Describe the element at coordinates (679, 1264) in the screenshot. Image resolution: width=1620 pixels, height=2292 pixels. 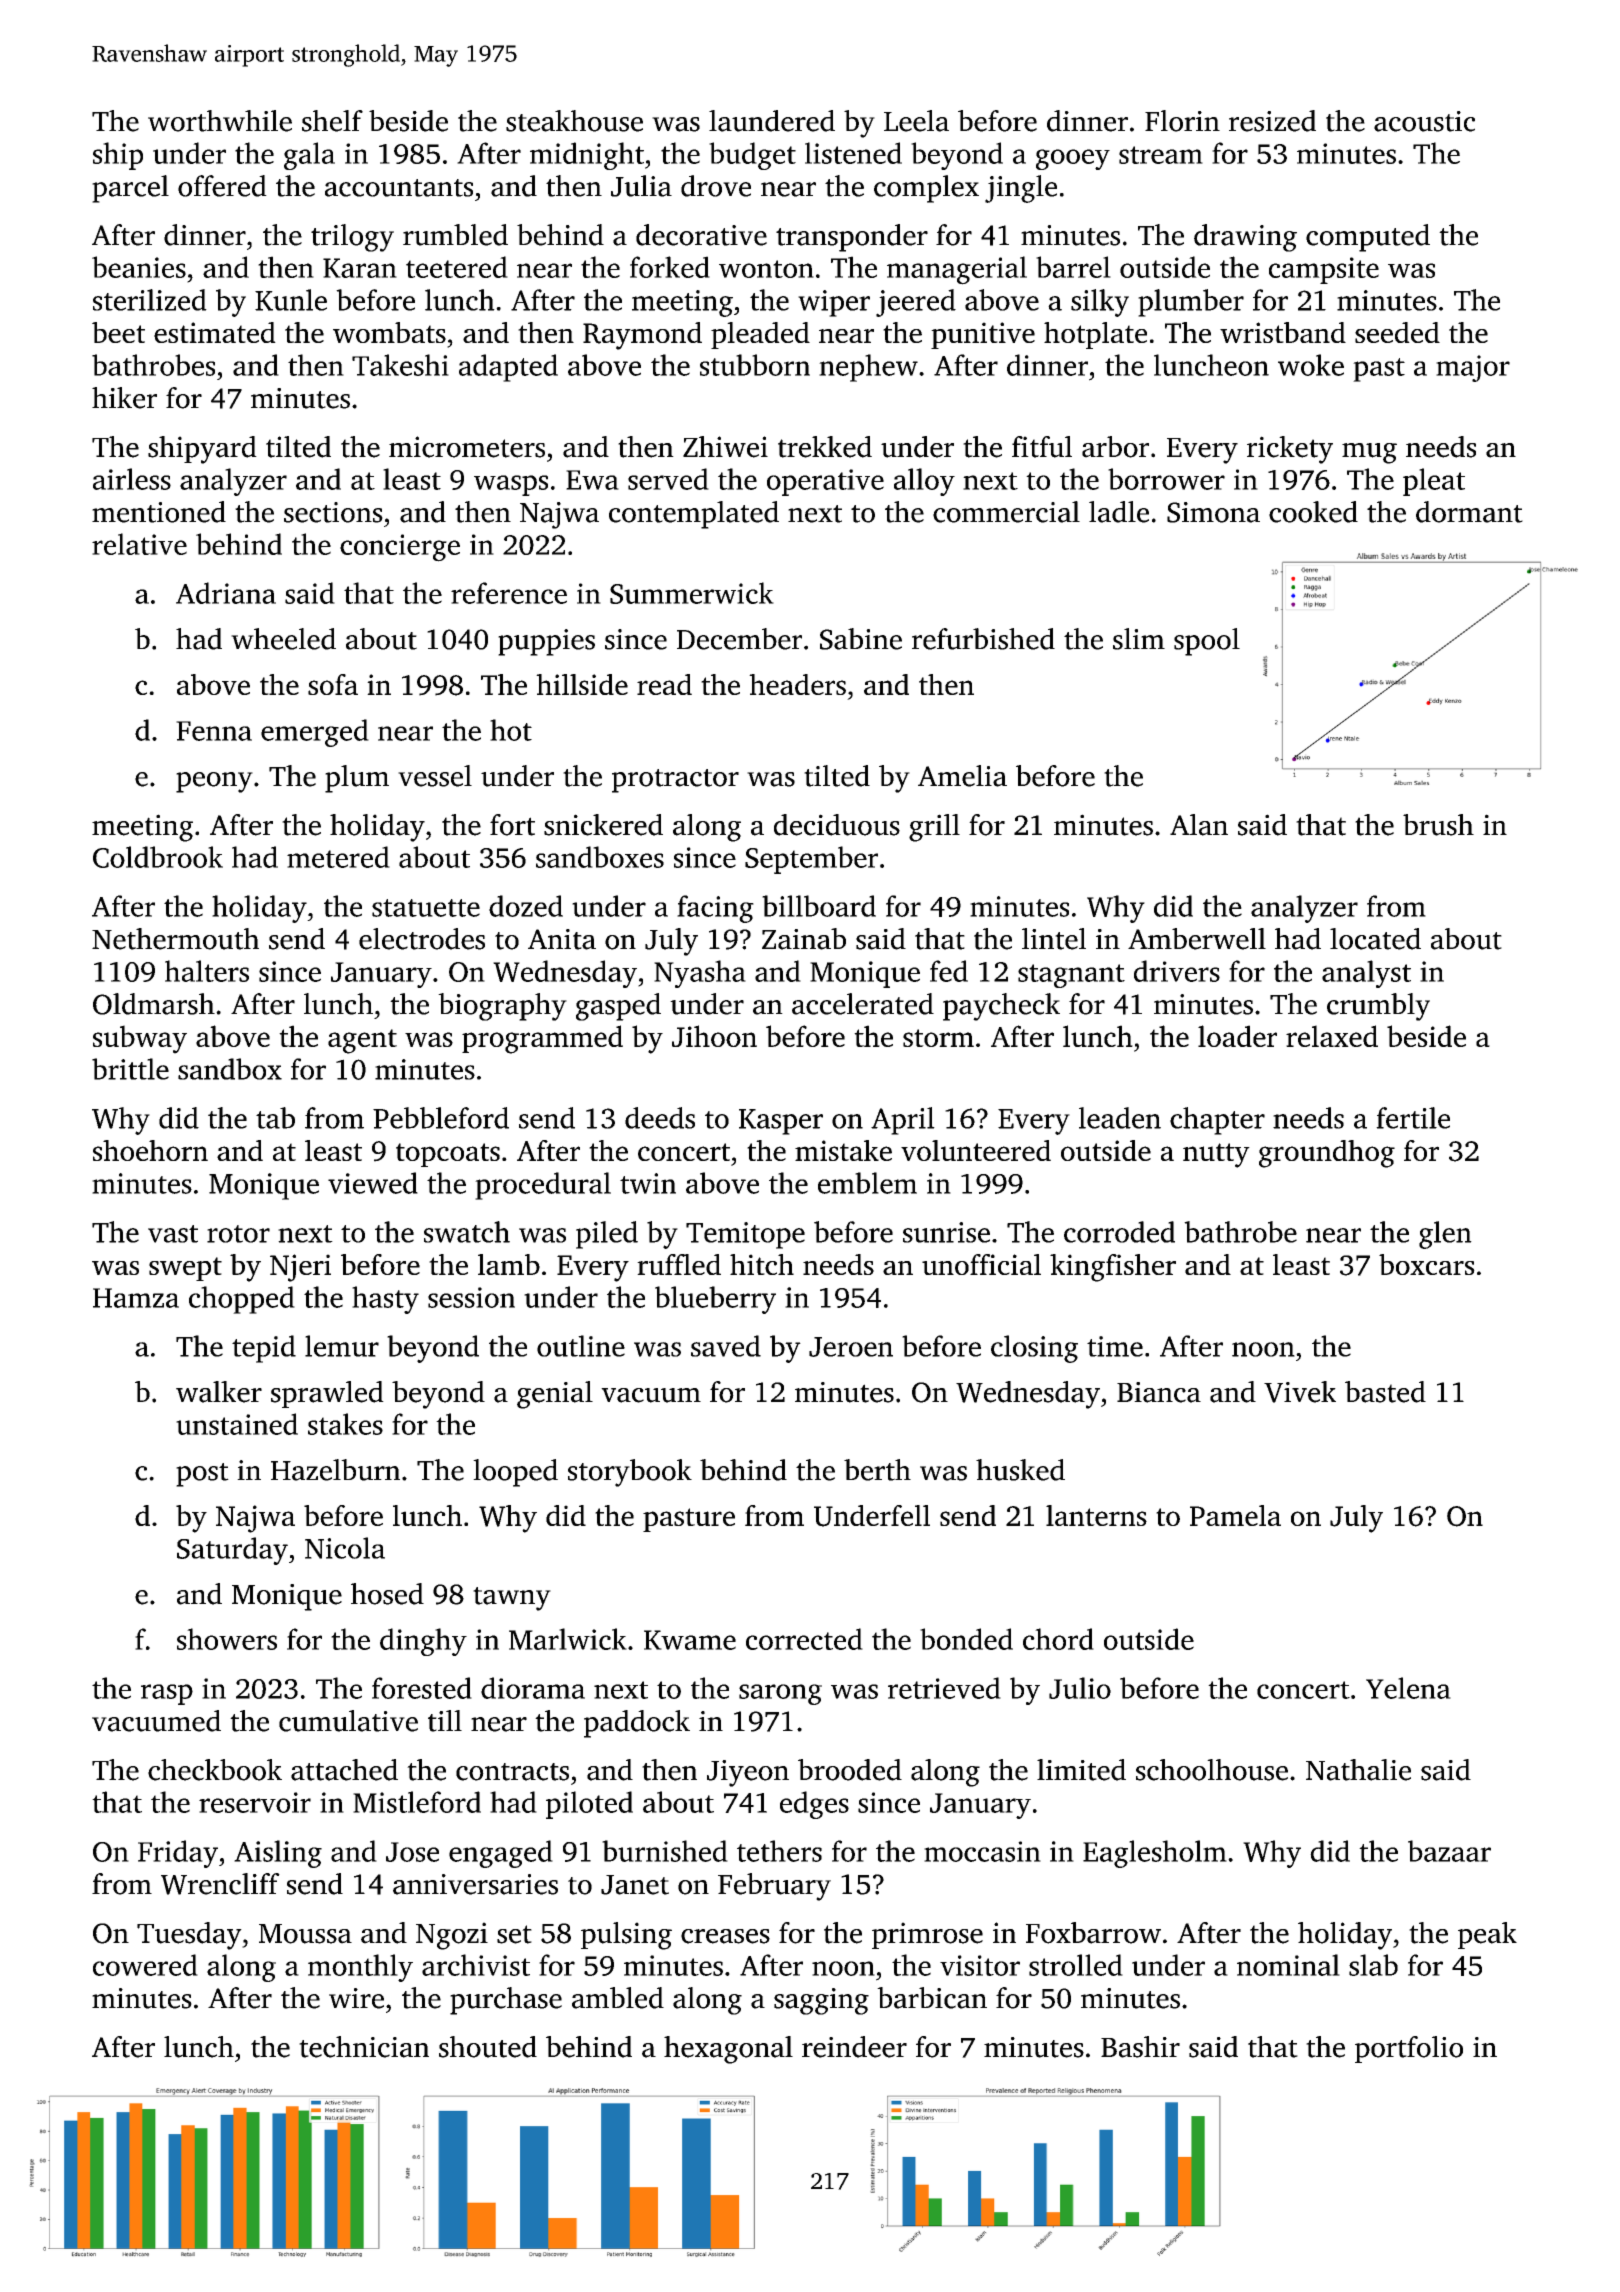
I see `ruffled` at that location.
